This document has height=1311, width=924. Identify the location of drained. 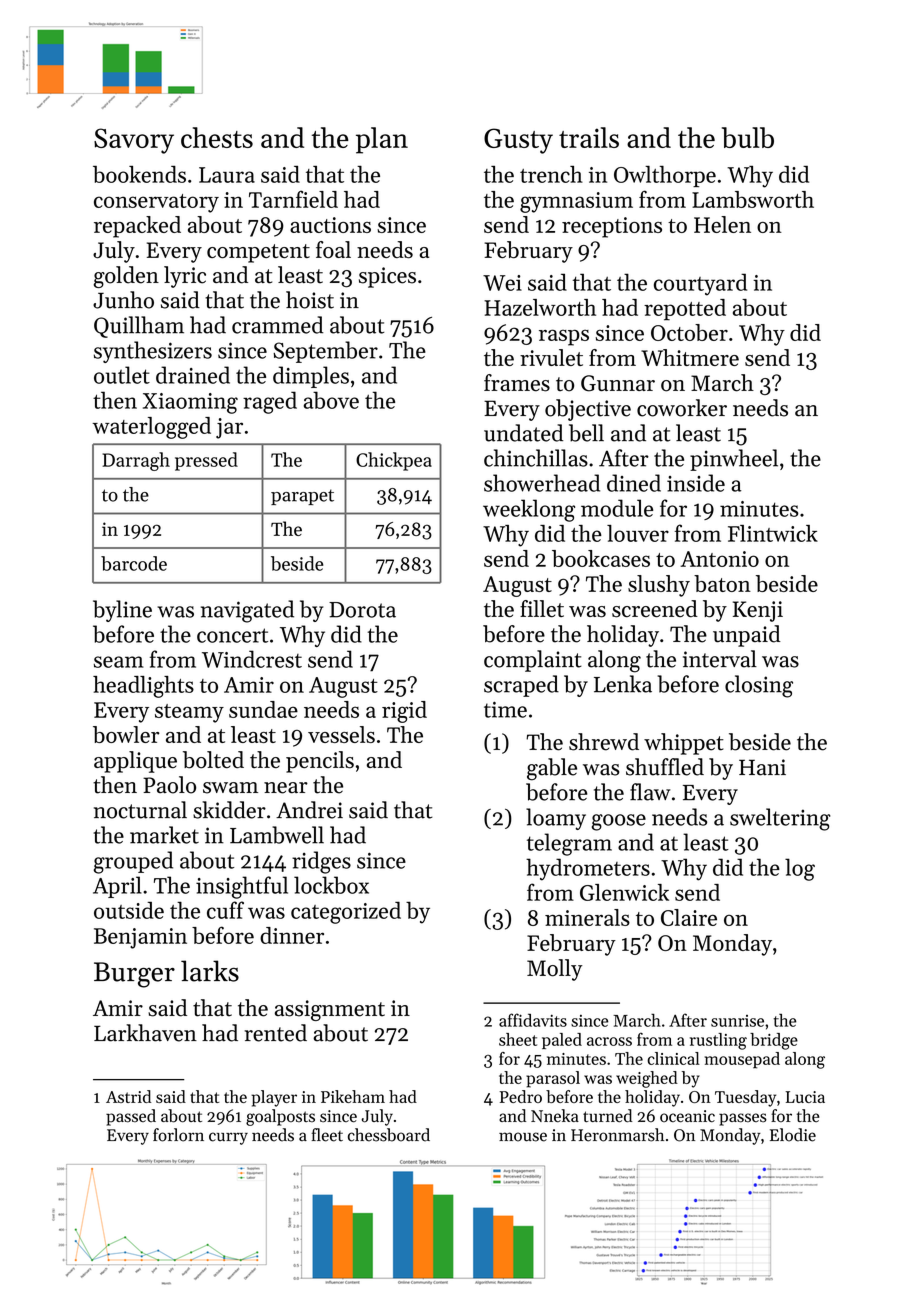
(193, 375).
